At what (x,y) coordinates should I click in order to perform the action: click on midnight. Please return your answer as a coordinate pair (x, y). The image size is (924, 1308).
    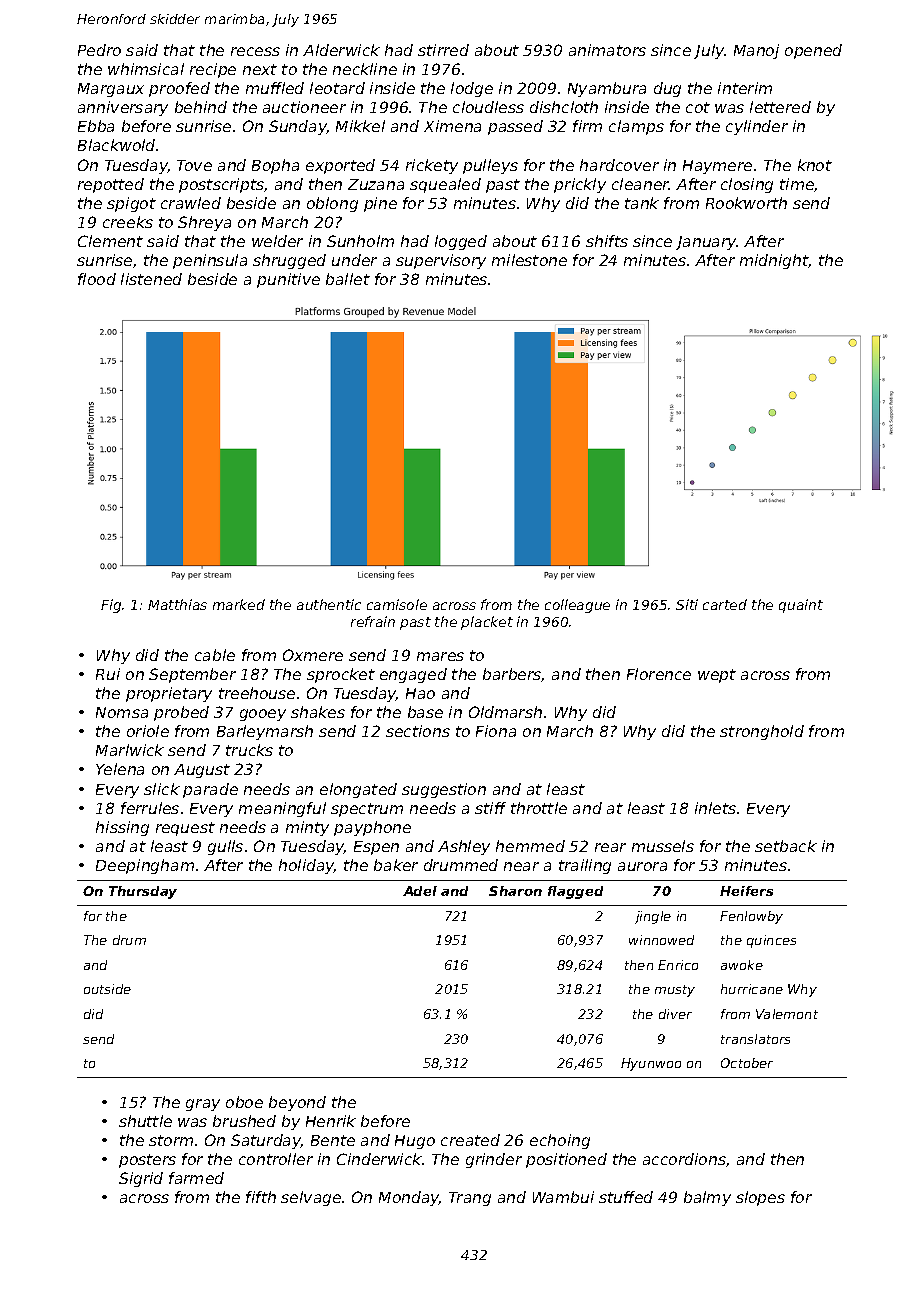
    Looking at the image, I should click on (774, 261).
